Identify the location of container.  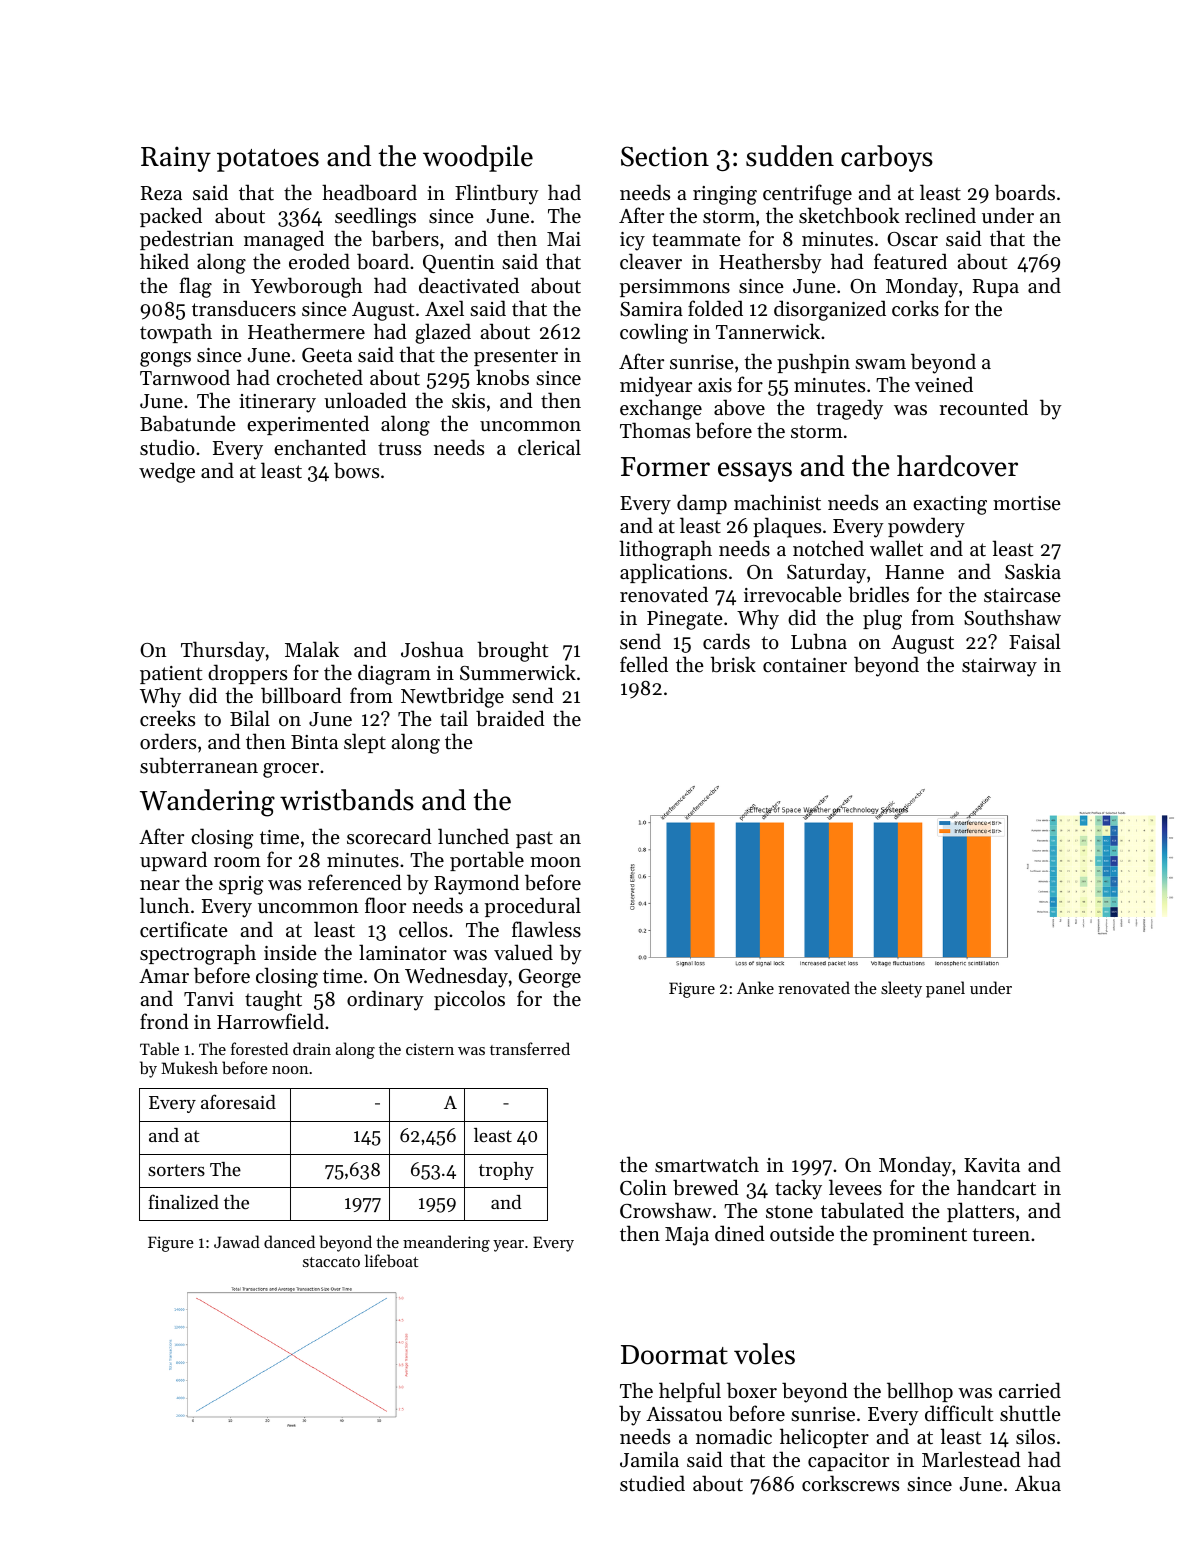
(805, 665).
